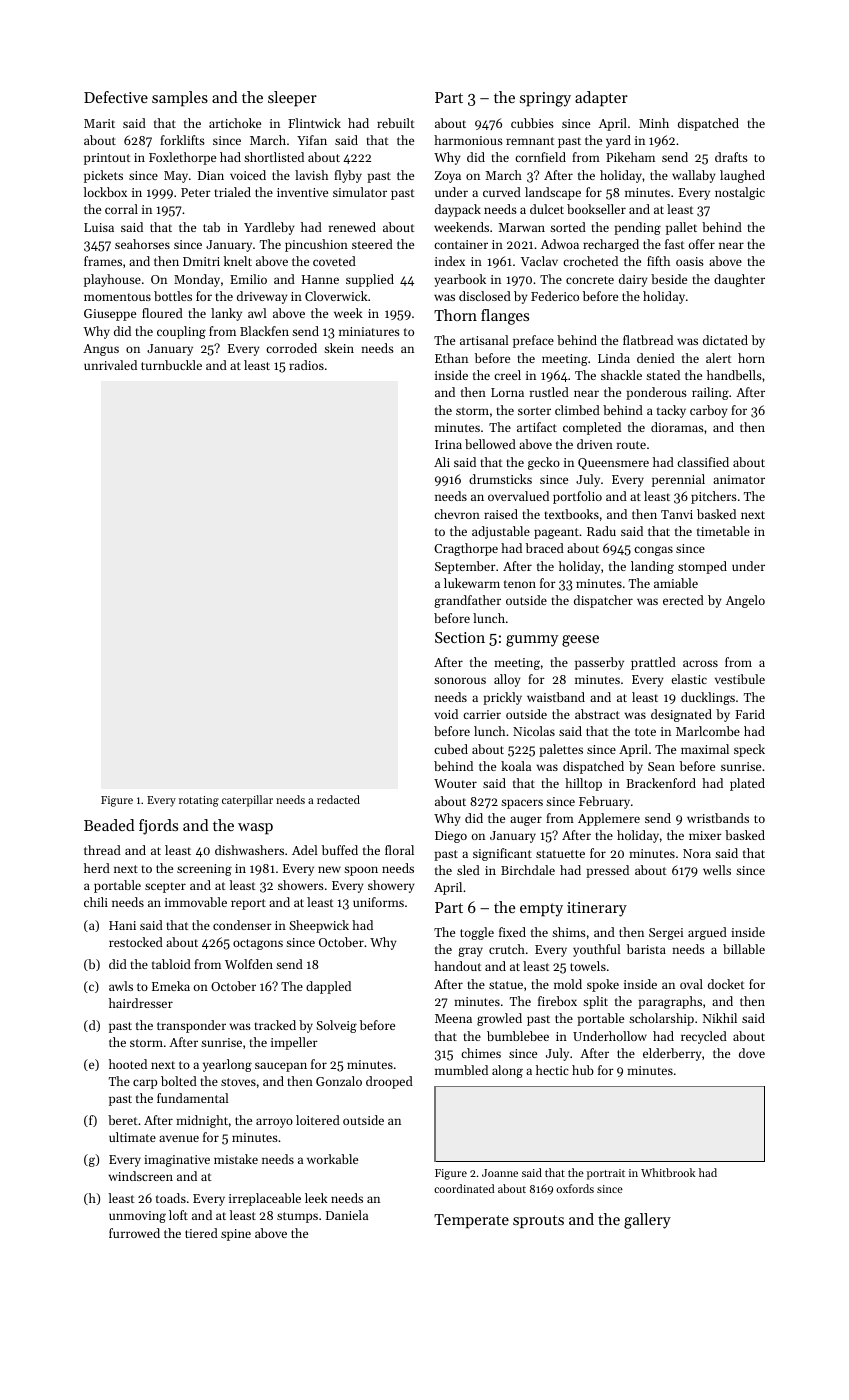 The width and height of the screenshot is (849, 1400). What do you see at coordinates (395, 123) in the screenshot?
I see `rebuilt` at bounding box center [395, 123].
